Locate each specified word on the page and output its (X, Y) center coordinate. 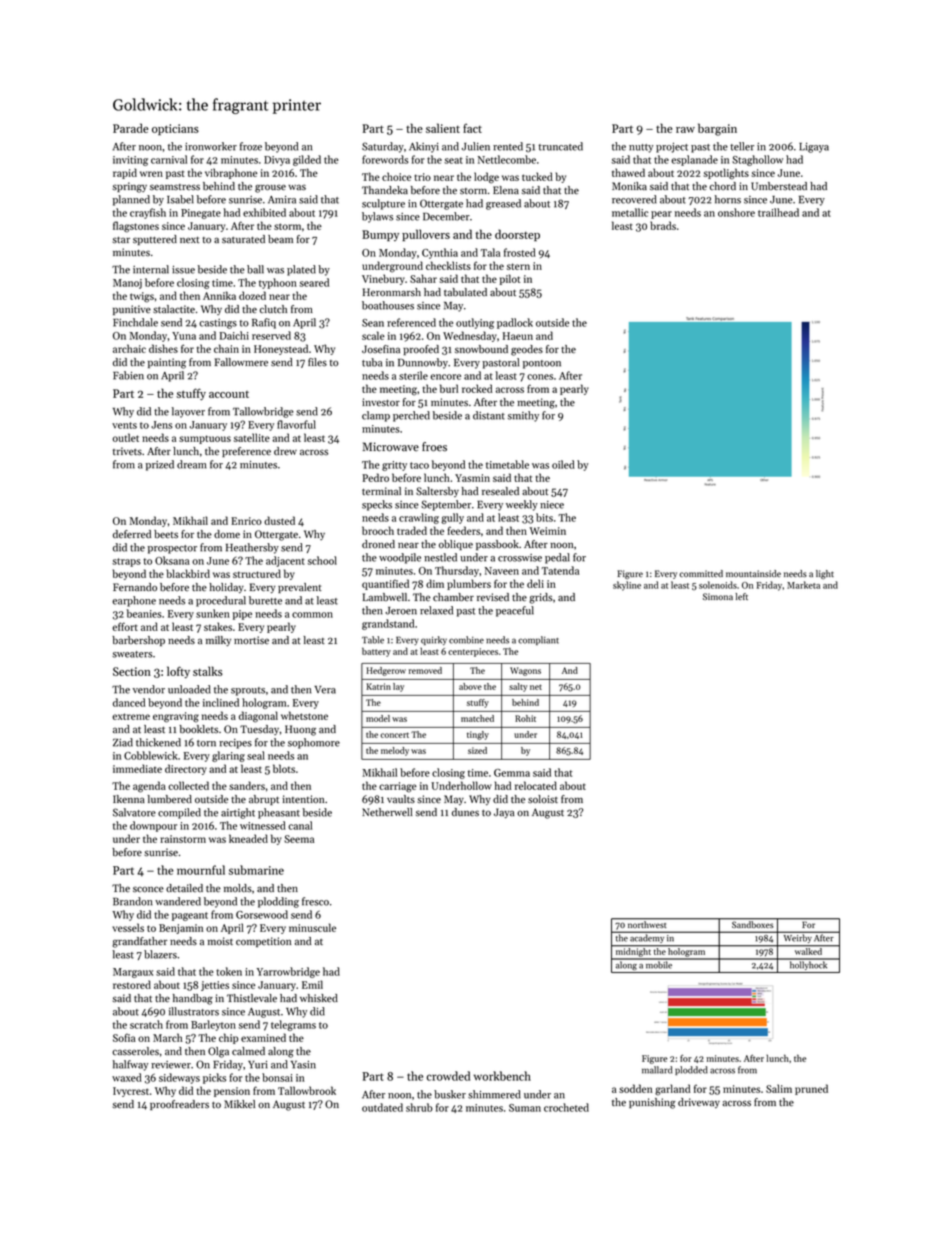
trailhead (778, 212)
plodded (691, 1070)
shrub (419, 1107)
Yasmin (472, 478)
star (121, 240)
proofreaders (179, 1105)
